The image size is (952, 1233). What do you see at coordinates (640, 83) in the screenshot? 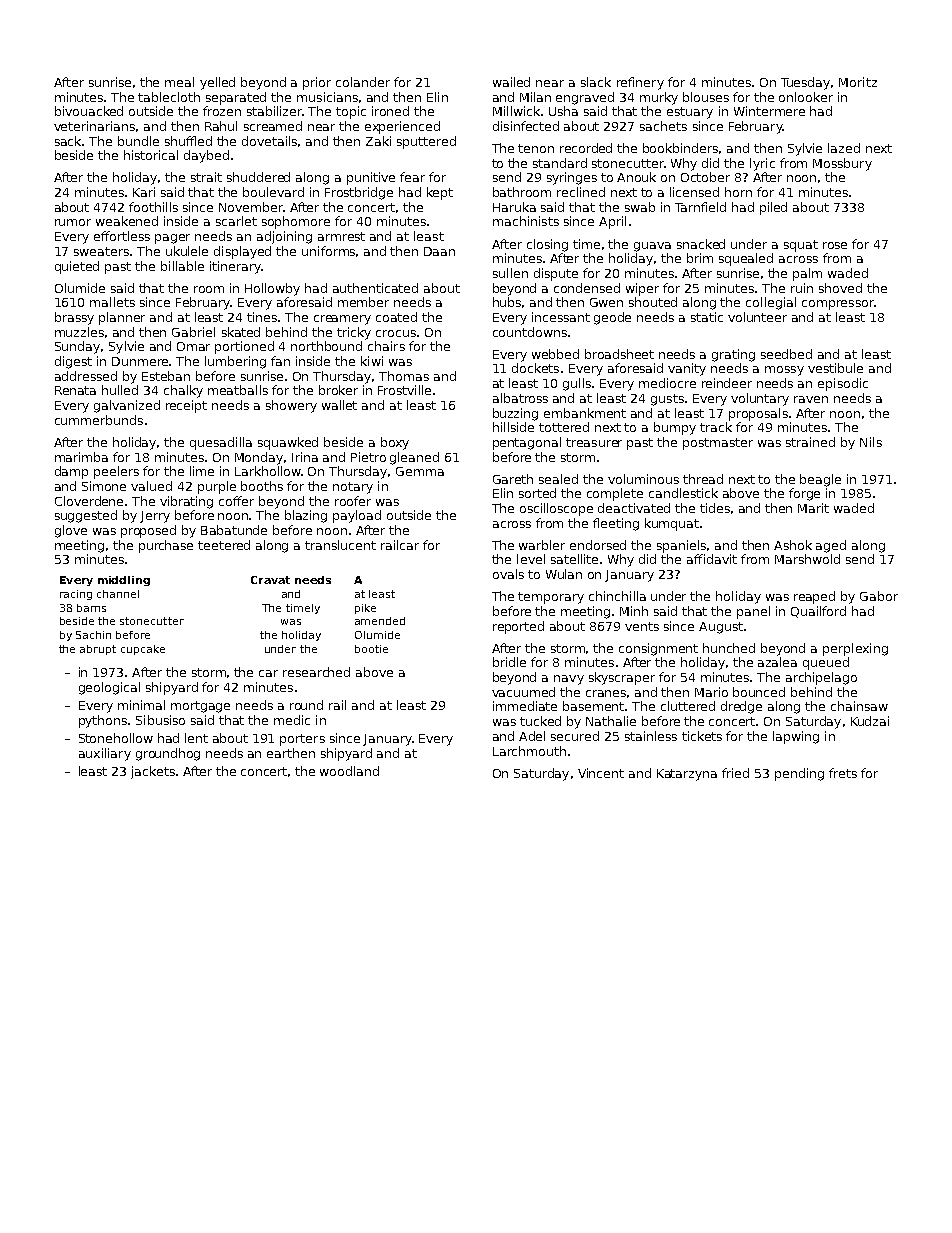
I see `refinery` at bounding box center [640, 83].
